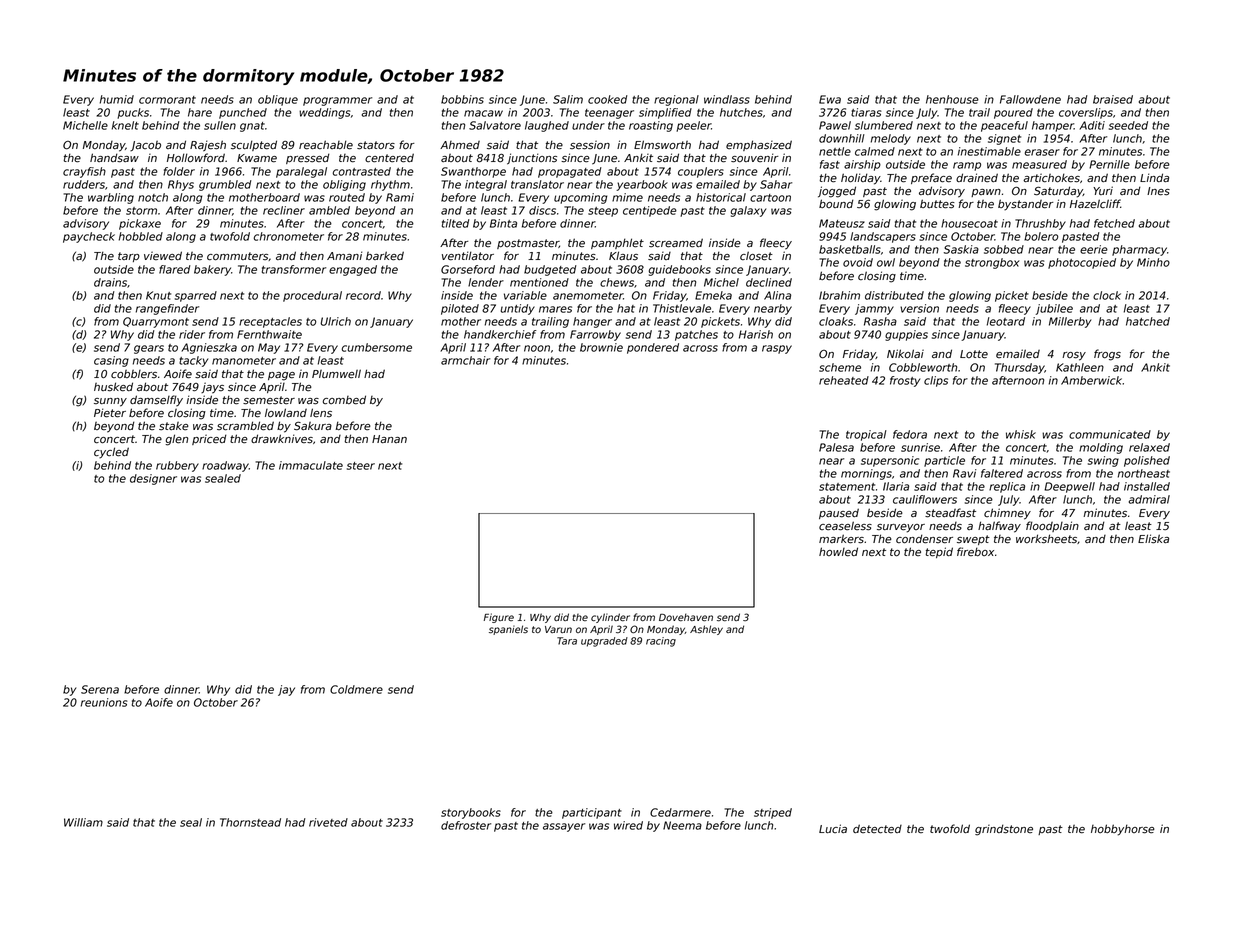 The image size is (1233, 952). What do you see at coordinates (250, 822) in the screenshot?
I see `Thornstead` at bounding box center [250, 822].
